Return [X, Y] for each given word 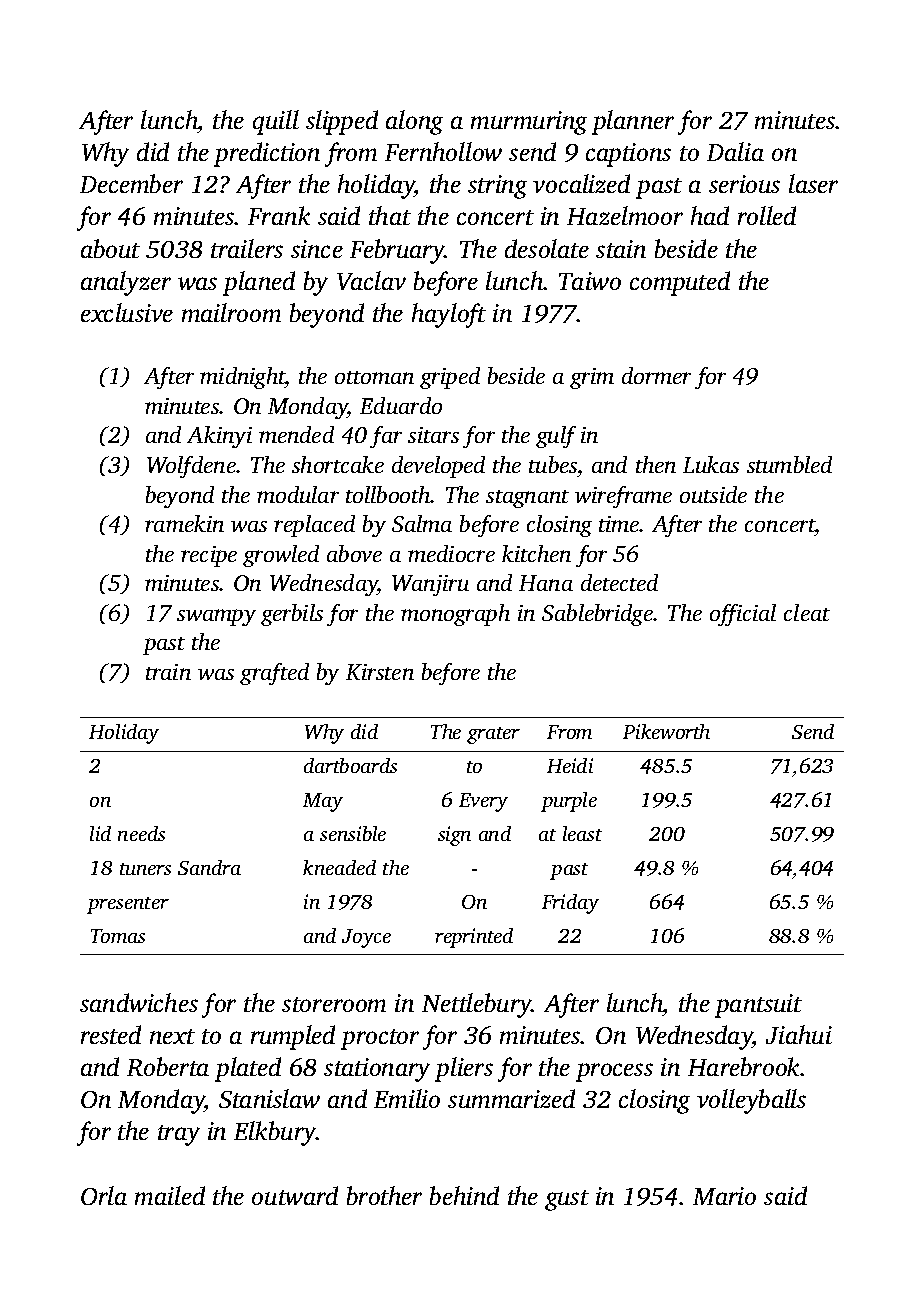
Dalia [735, 151]
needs [141, 833]
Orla [104, 1195]
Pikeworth [666, 731]
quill [276, 122]
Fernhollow [443, 151]
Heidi [570, 765]
